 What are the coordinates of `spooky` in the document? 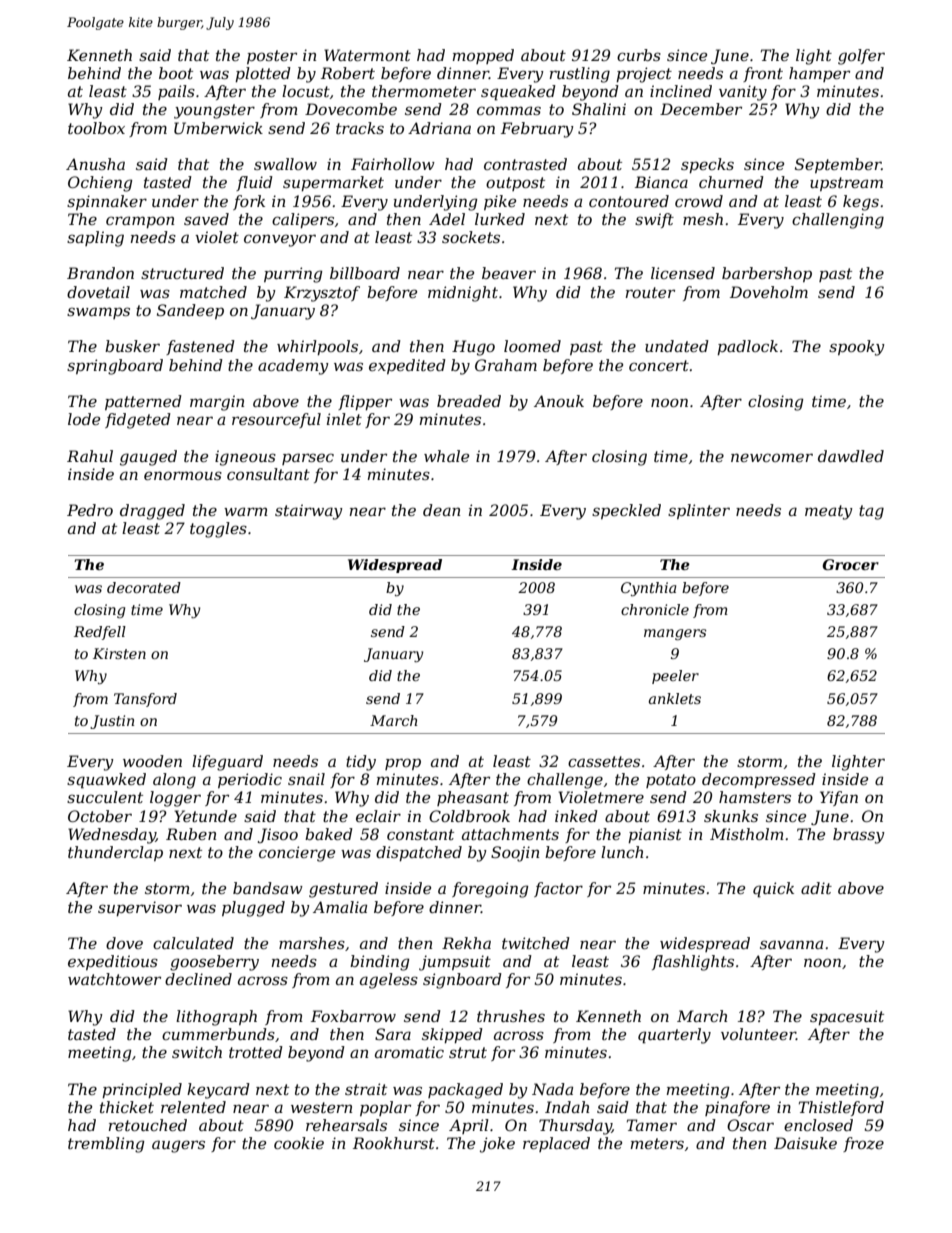 It's located at (857, 348).
